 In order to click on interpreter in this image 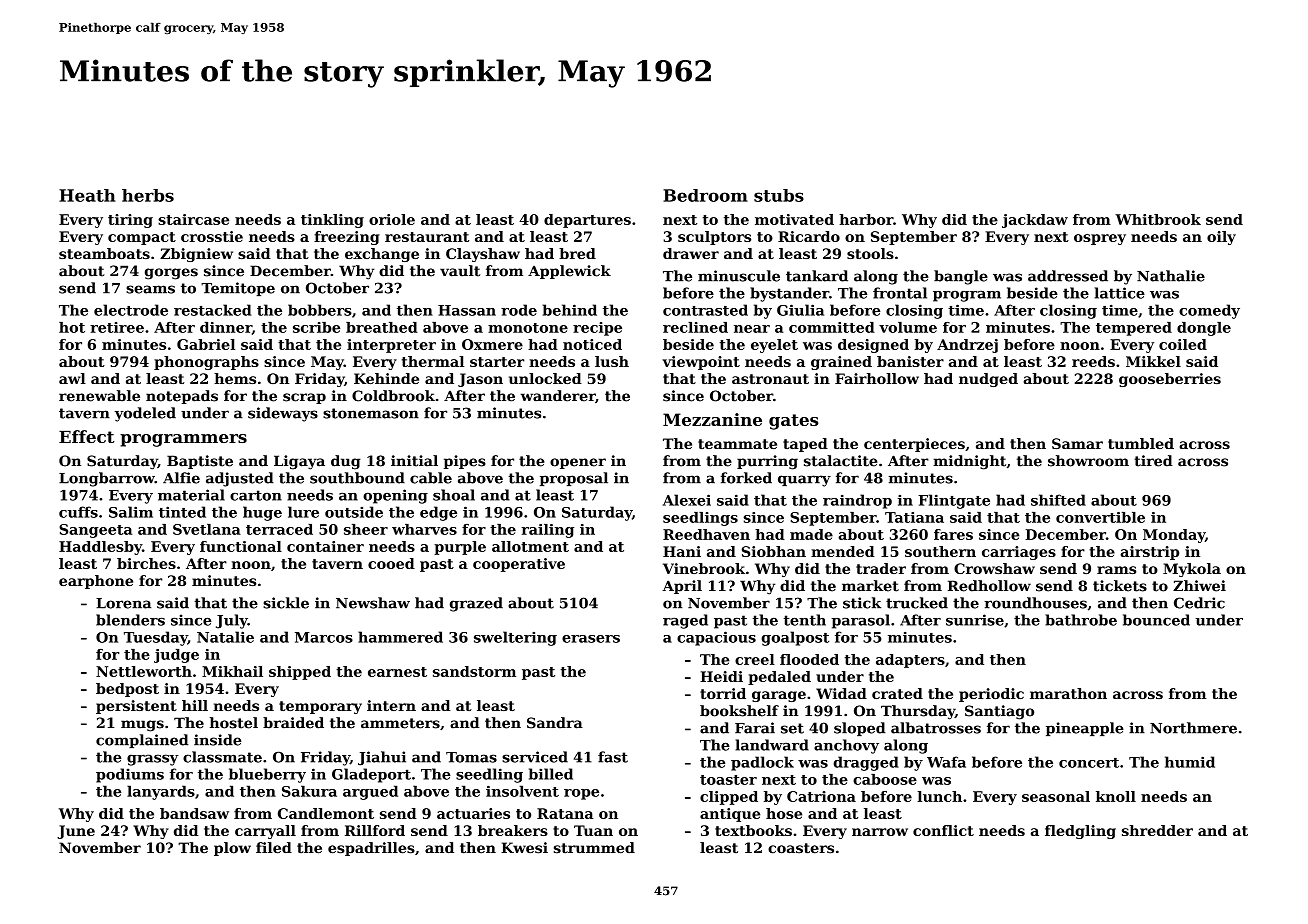, I will do `click(391, 346)`.
